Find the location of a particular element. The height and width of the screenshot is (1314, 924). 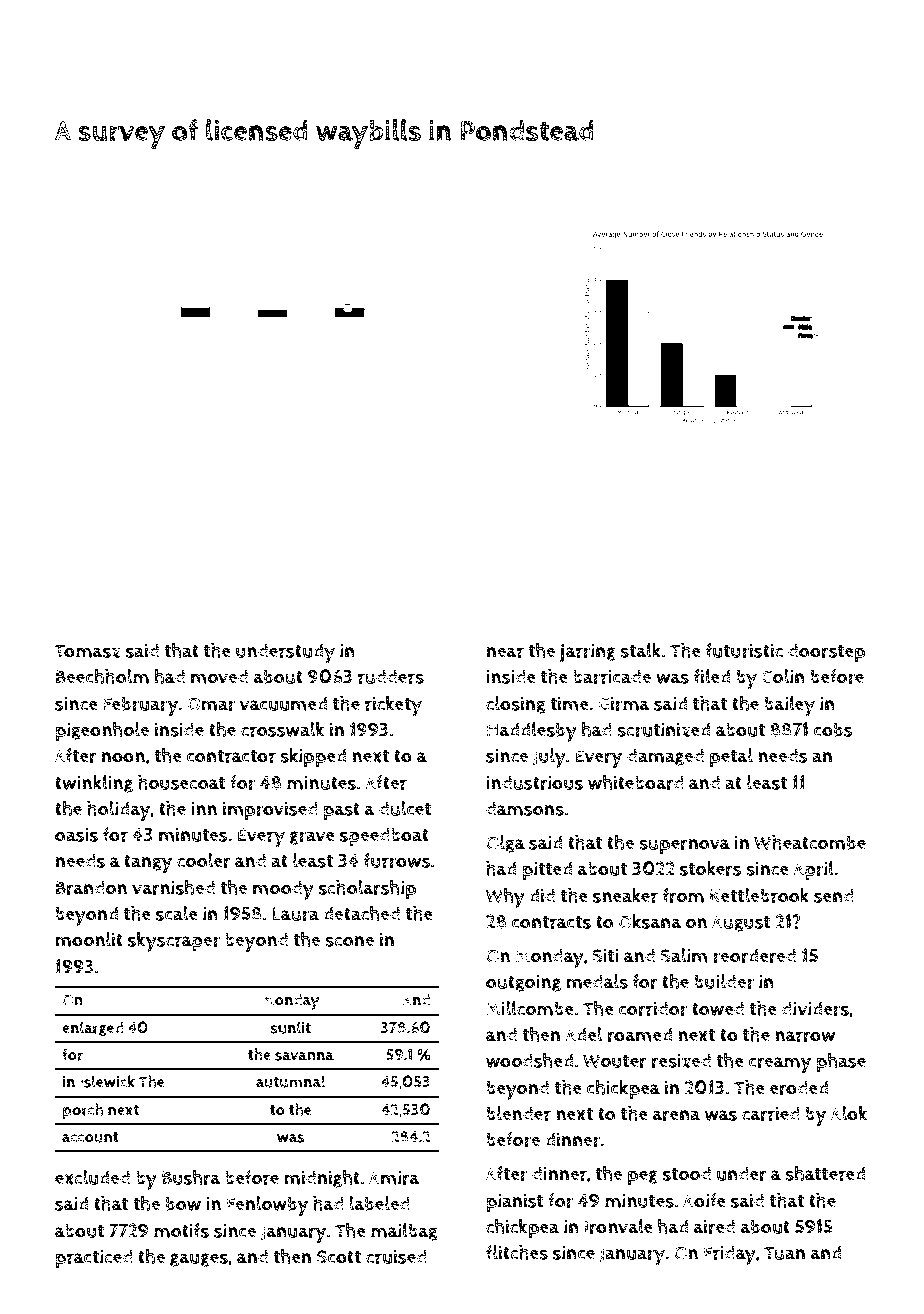

practiced is located at coordinates (94, 1258).
